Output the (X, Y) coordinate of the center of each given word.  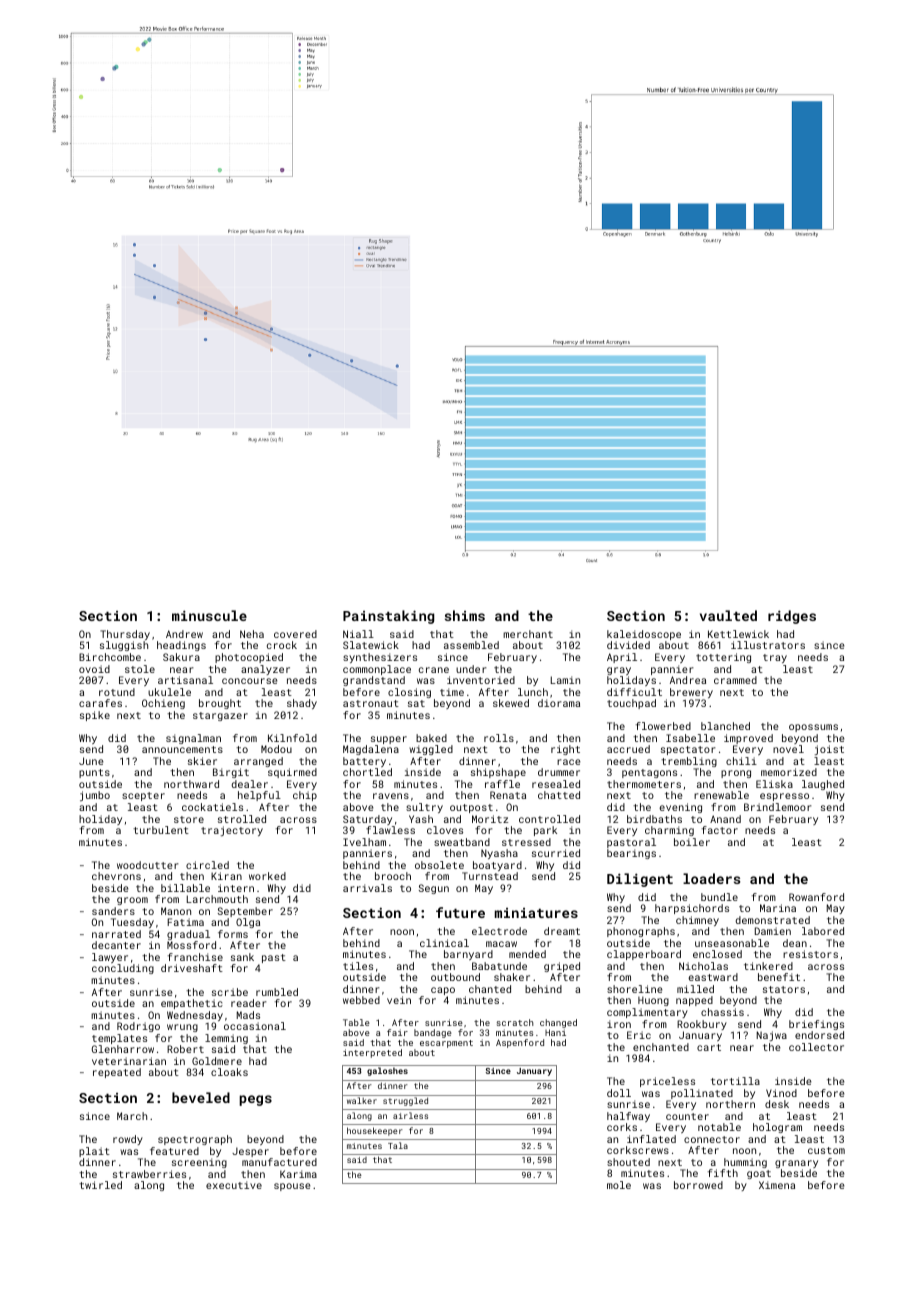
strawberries (149, 1174)
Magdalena (371, 750)
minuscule (209, 615)
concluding (123, 969)
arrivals (367, 888)
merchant (528, 634)
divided (628, 645)
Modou (276, 749)
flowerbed (663, 726)
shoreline (635, 989)
